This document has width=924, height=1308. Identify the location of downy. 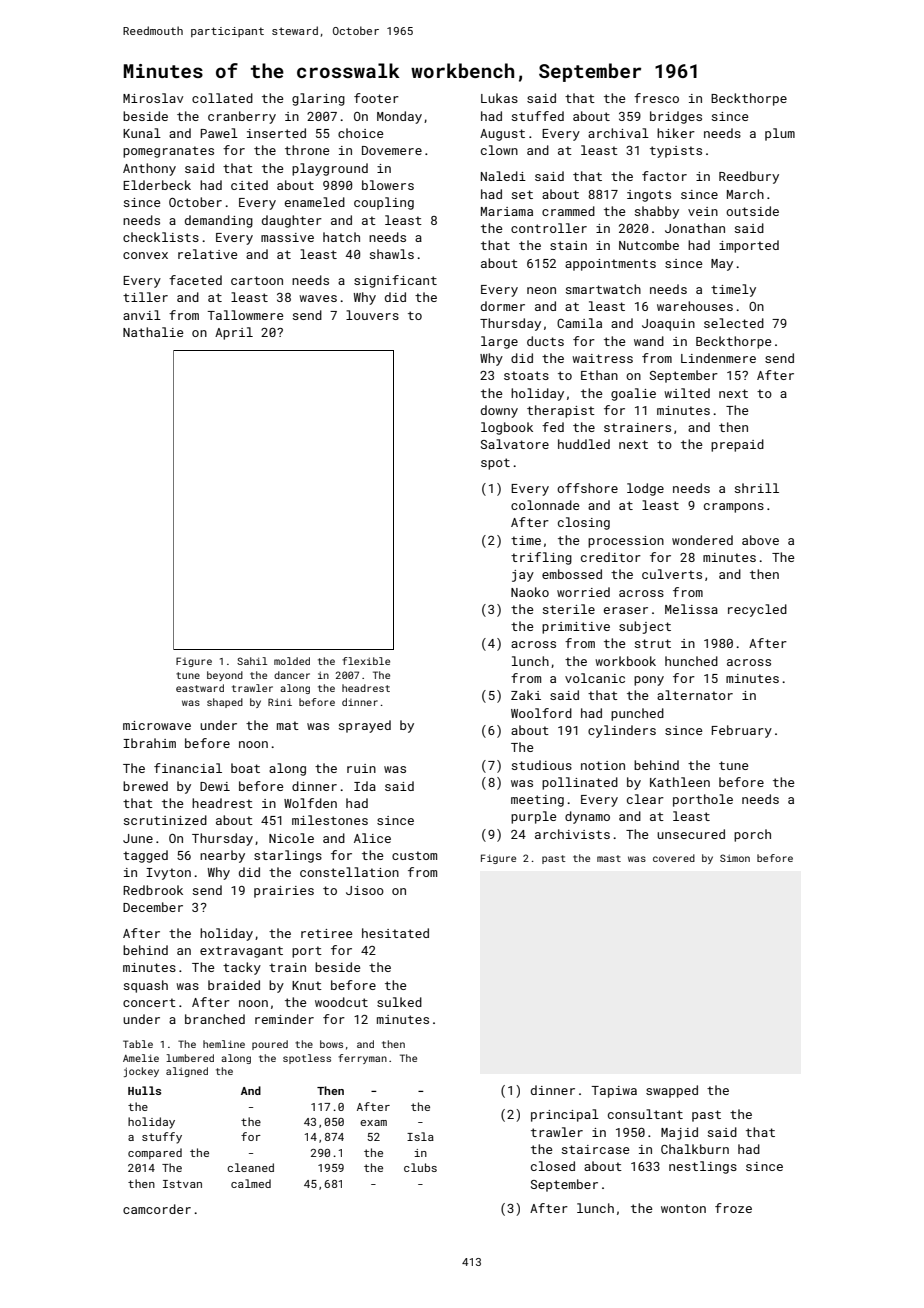
(499, 411).
